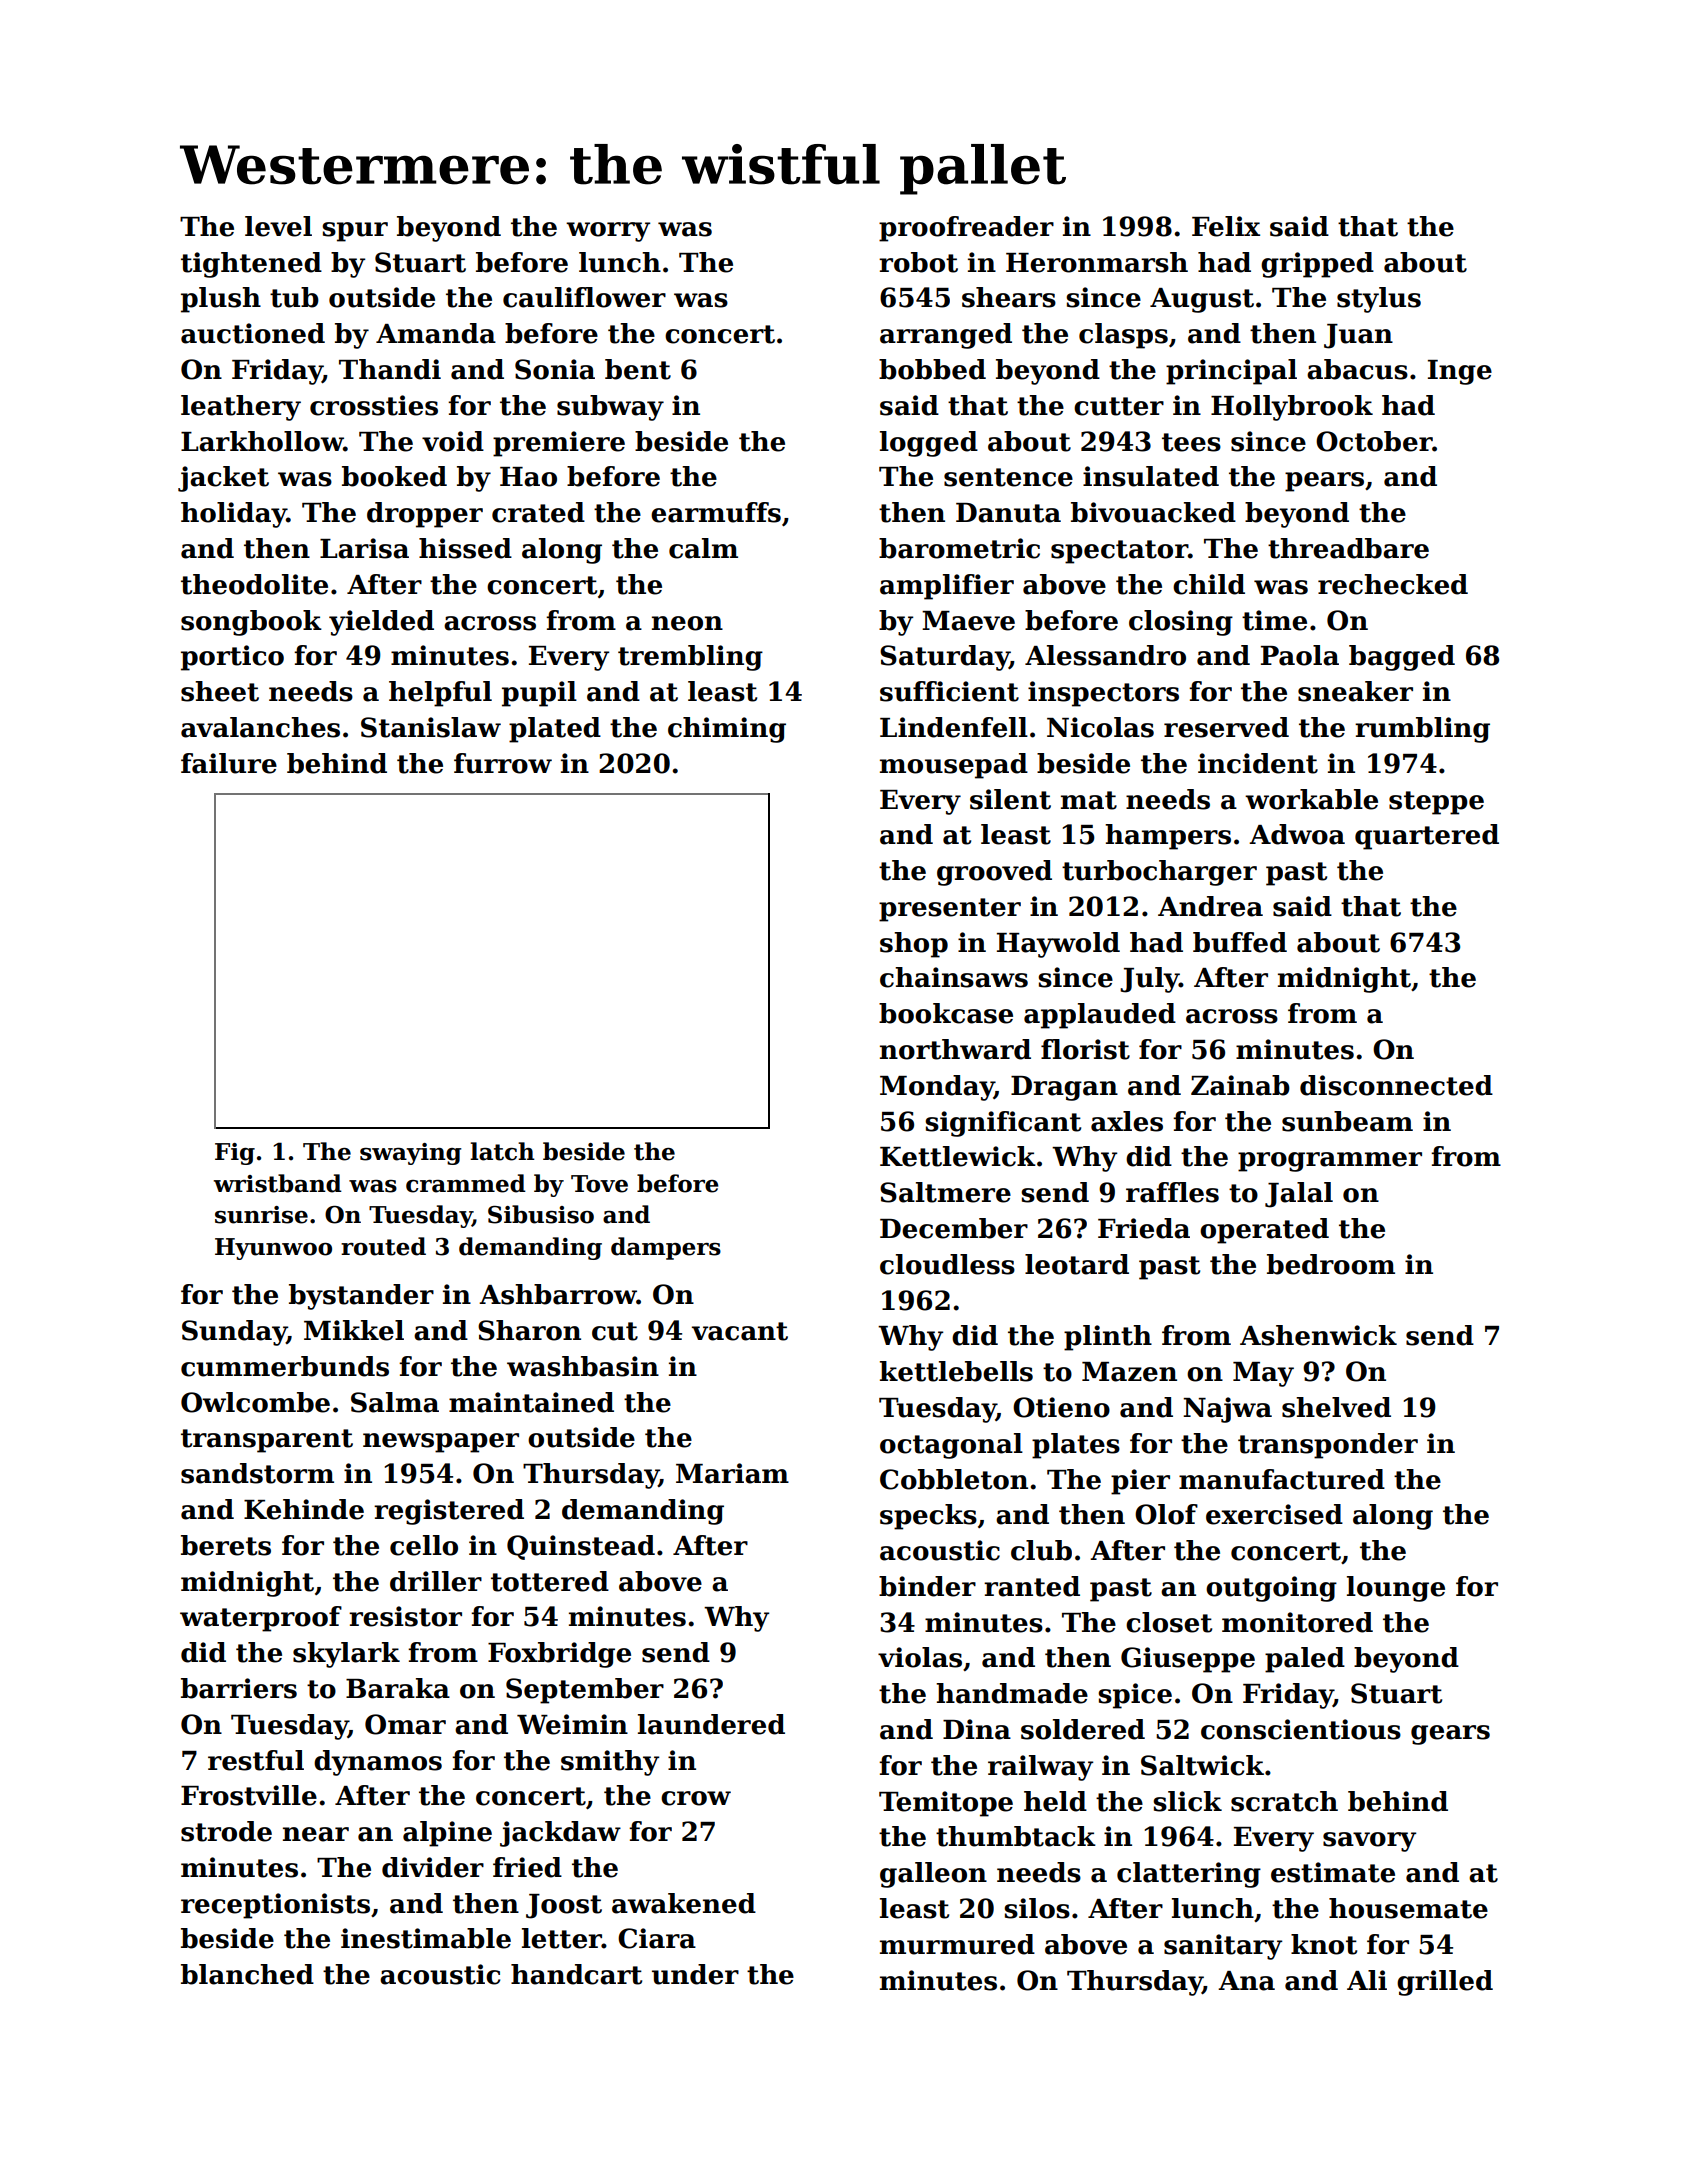  I want to click on blanched, so click(247, 1974).
